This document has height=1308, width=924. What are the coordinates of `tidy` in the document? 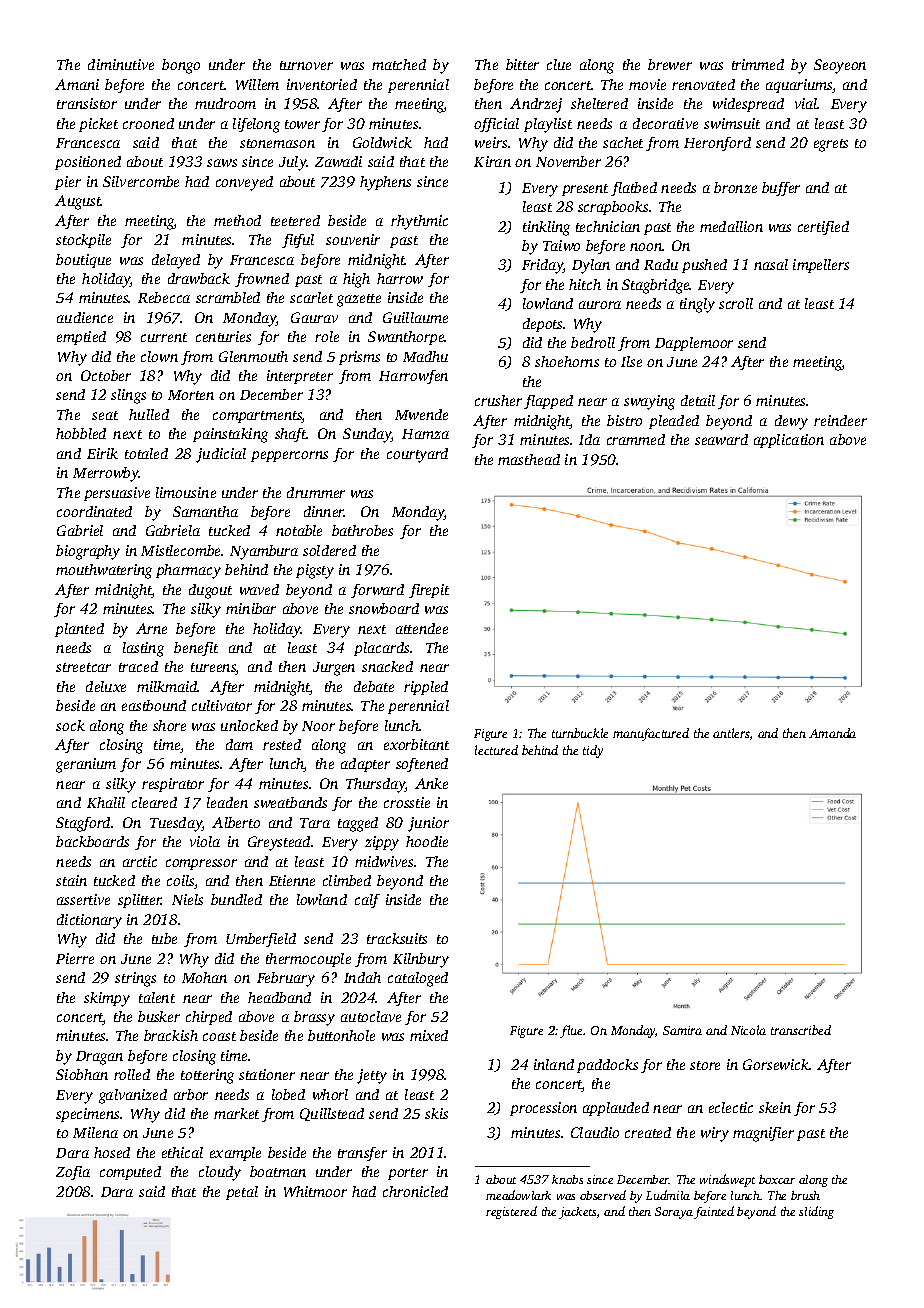 It's located at (593, 751).
